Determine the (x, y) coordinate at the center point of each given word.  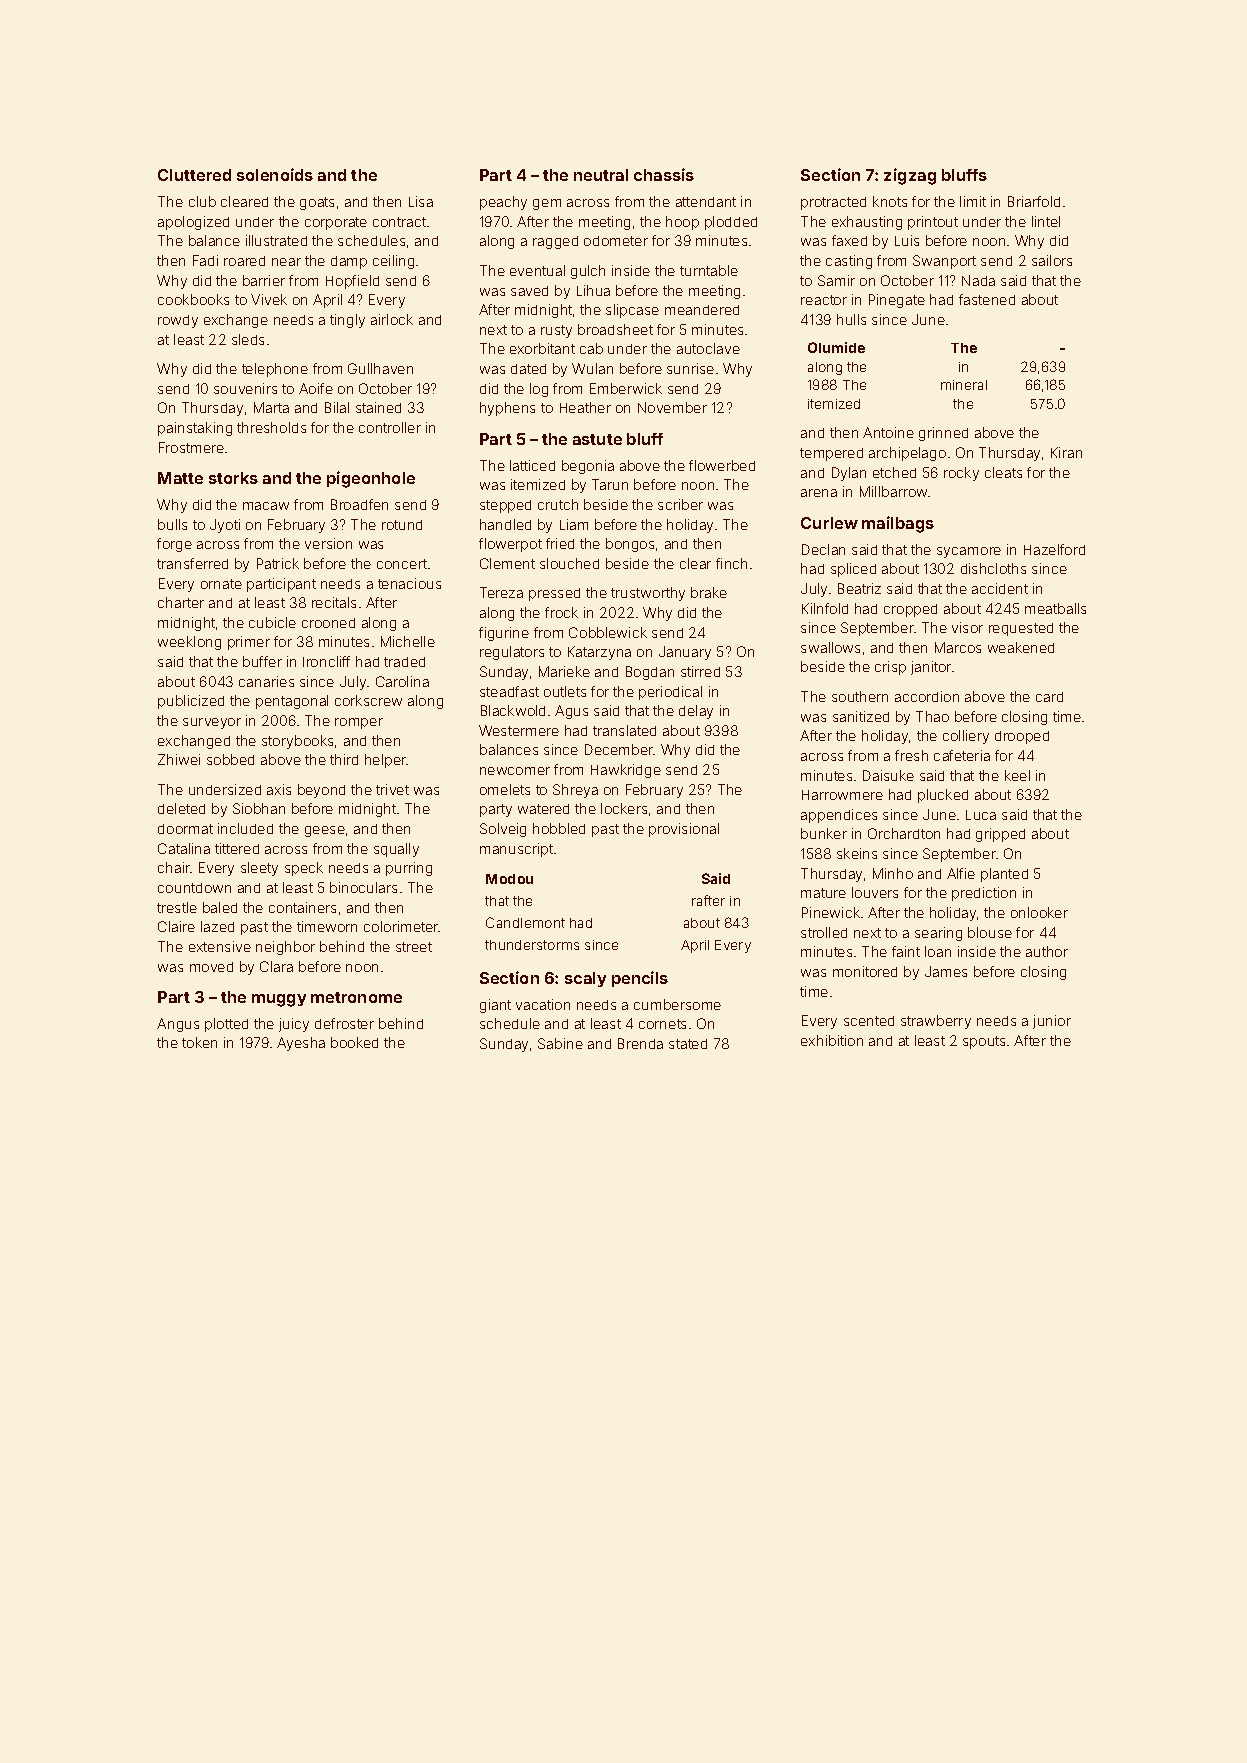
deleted (181, 808)
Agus (571, 712)
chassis (664, 174)
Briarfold (1034, 201)
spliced (853, 570)
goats (317, 203)
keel (1017, 775)
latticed (532, 465)
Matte (180, 478)
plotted (226, 1025)
